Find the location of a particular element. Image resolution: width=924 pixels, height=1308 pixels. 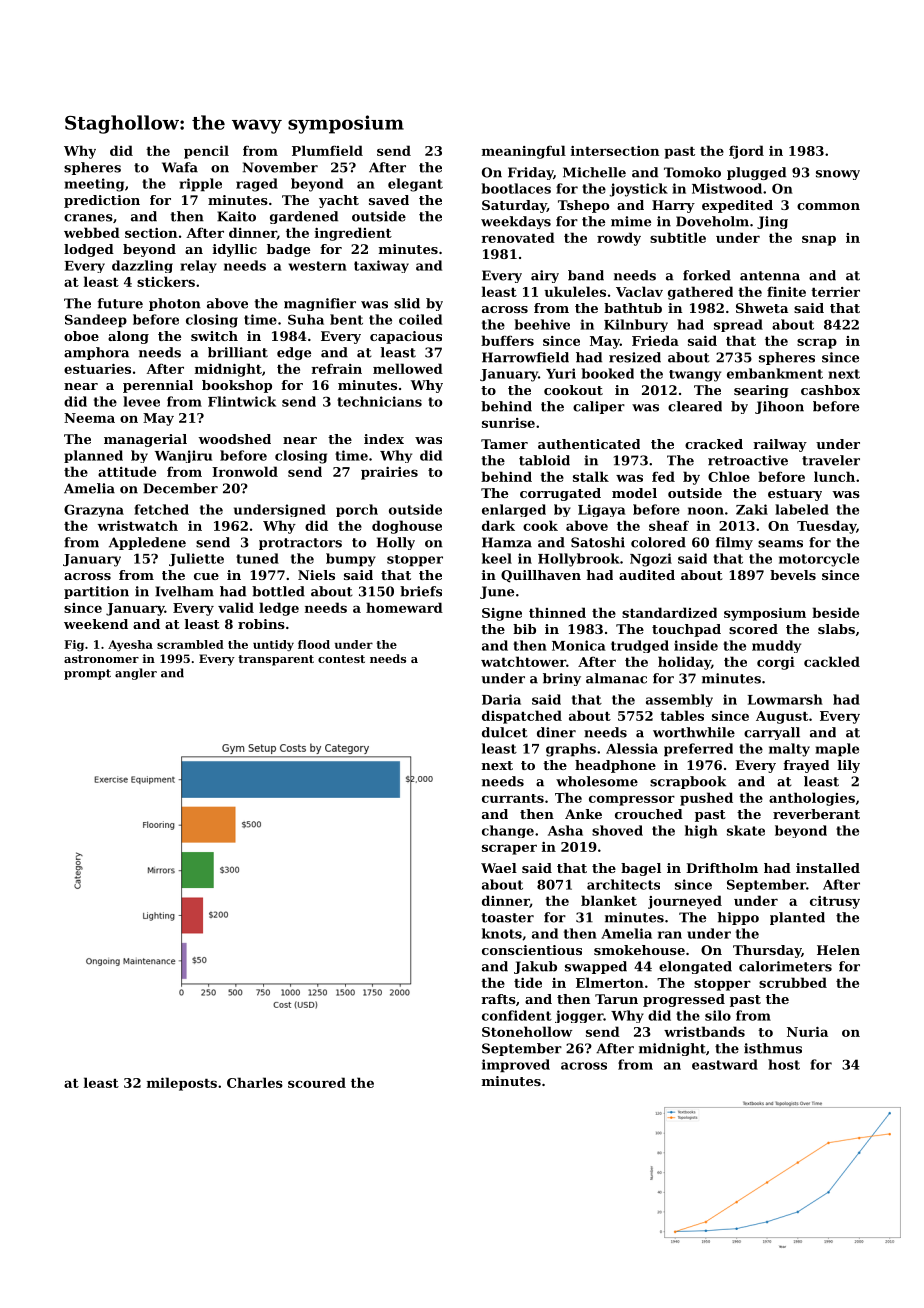

Charles is located at coordinates (255, 1082).
